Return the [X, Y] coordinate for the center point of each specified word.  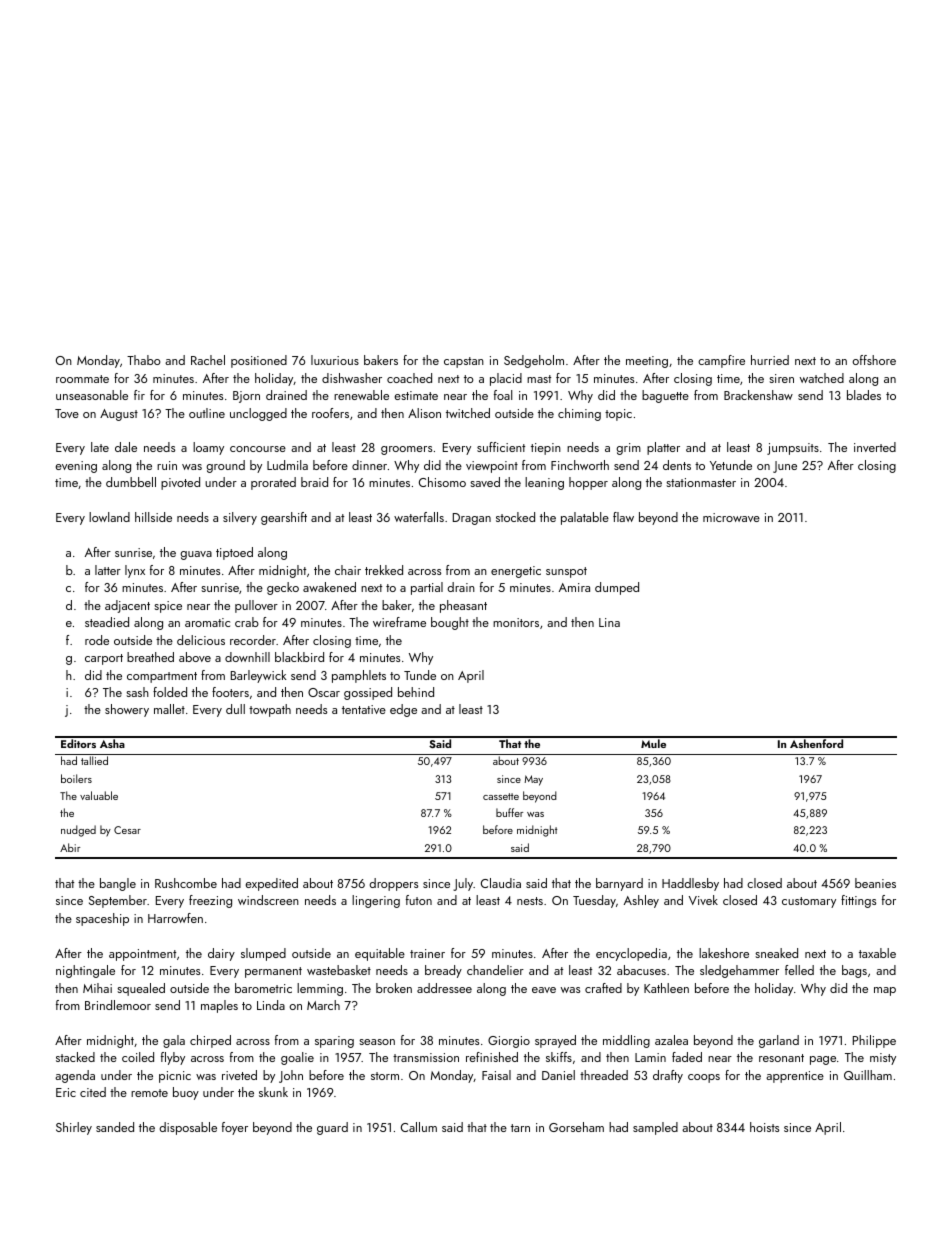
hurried [770, 360]
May [533, 780]
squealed [141, 989]
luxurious [335, 360]
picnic [175, 1077]
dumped [617, 588]
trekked [384, 570]
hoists [764, 1127]
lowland [109, 517]
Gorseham [576, 1127]
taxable [877, 953]
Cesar [127, 830]
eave [544, 990]
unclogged [258, 414]
